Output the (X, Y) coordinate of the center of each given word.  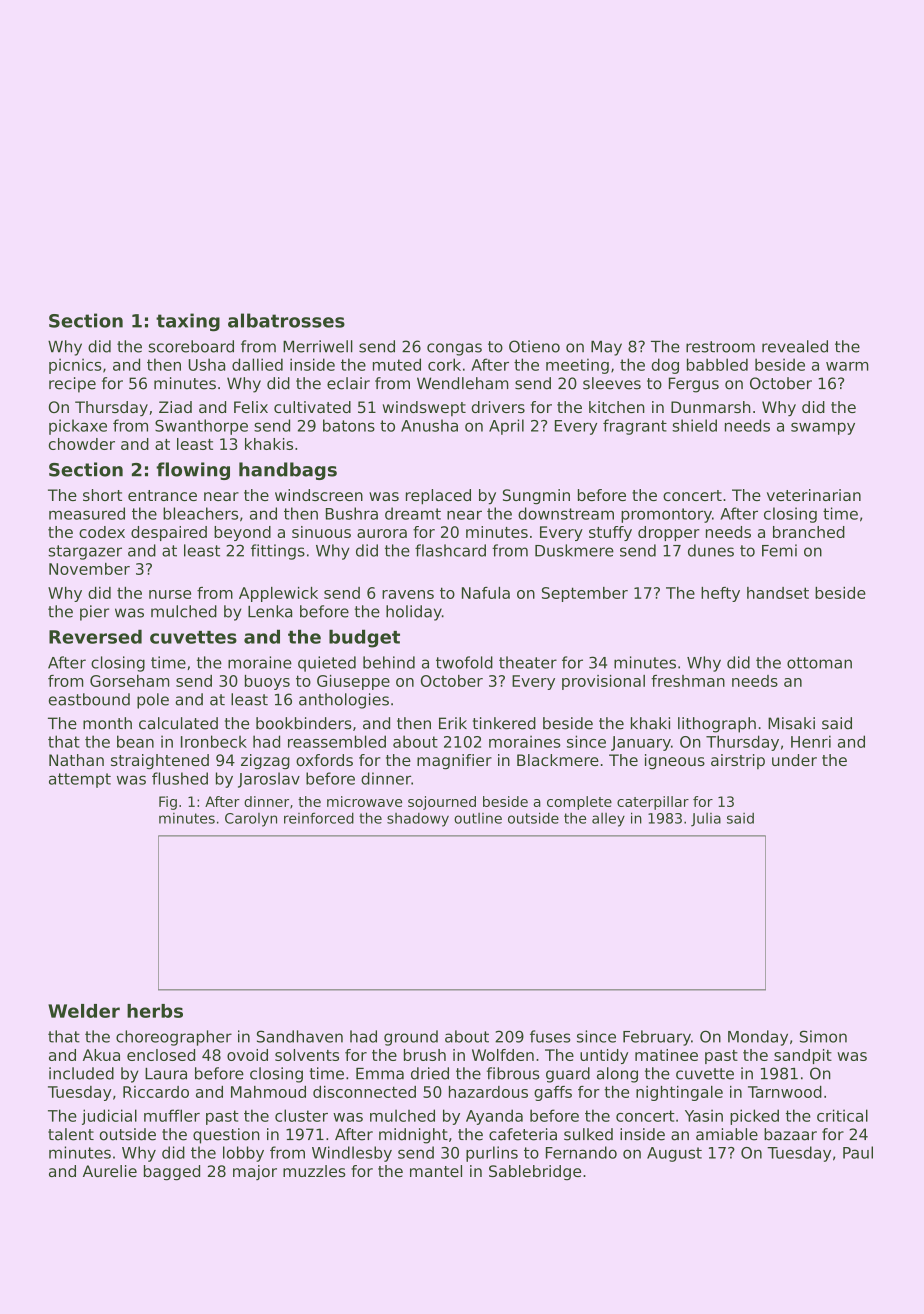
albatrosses (286, 320)
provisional (603, 682)
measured (87, 513)
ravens (408, 594)
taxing (188, 322)
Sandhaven (300, 1036)
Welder (84, 1011)
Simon (823, 1036)
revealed (795, 346)
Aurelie (110, 1171)
